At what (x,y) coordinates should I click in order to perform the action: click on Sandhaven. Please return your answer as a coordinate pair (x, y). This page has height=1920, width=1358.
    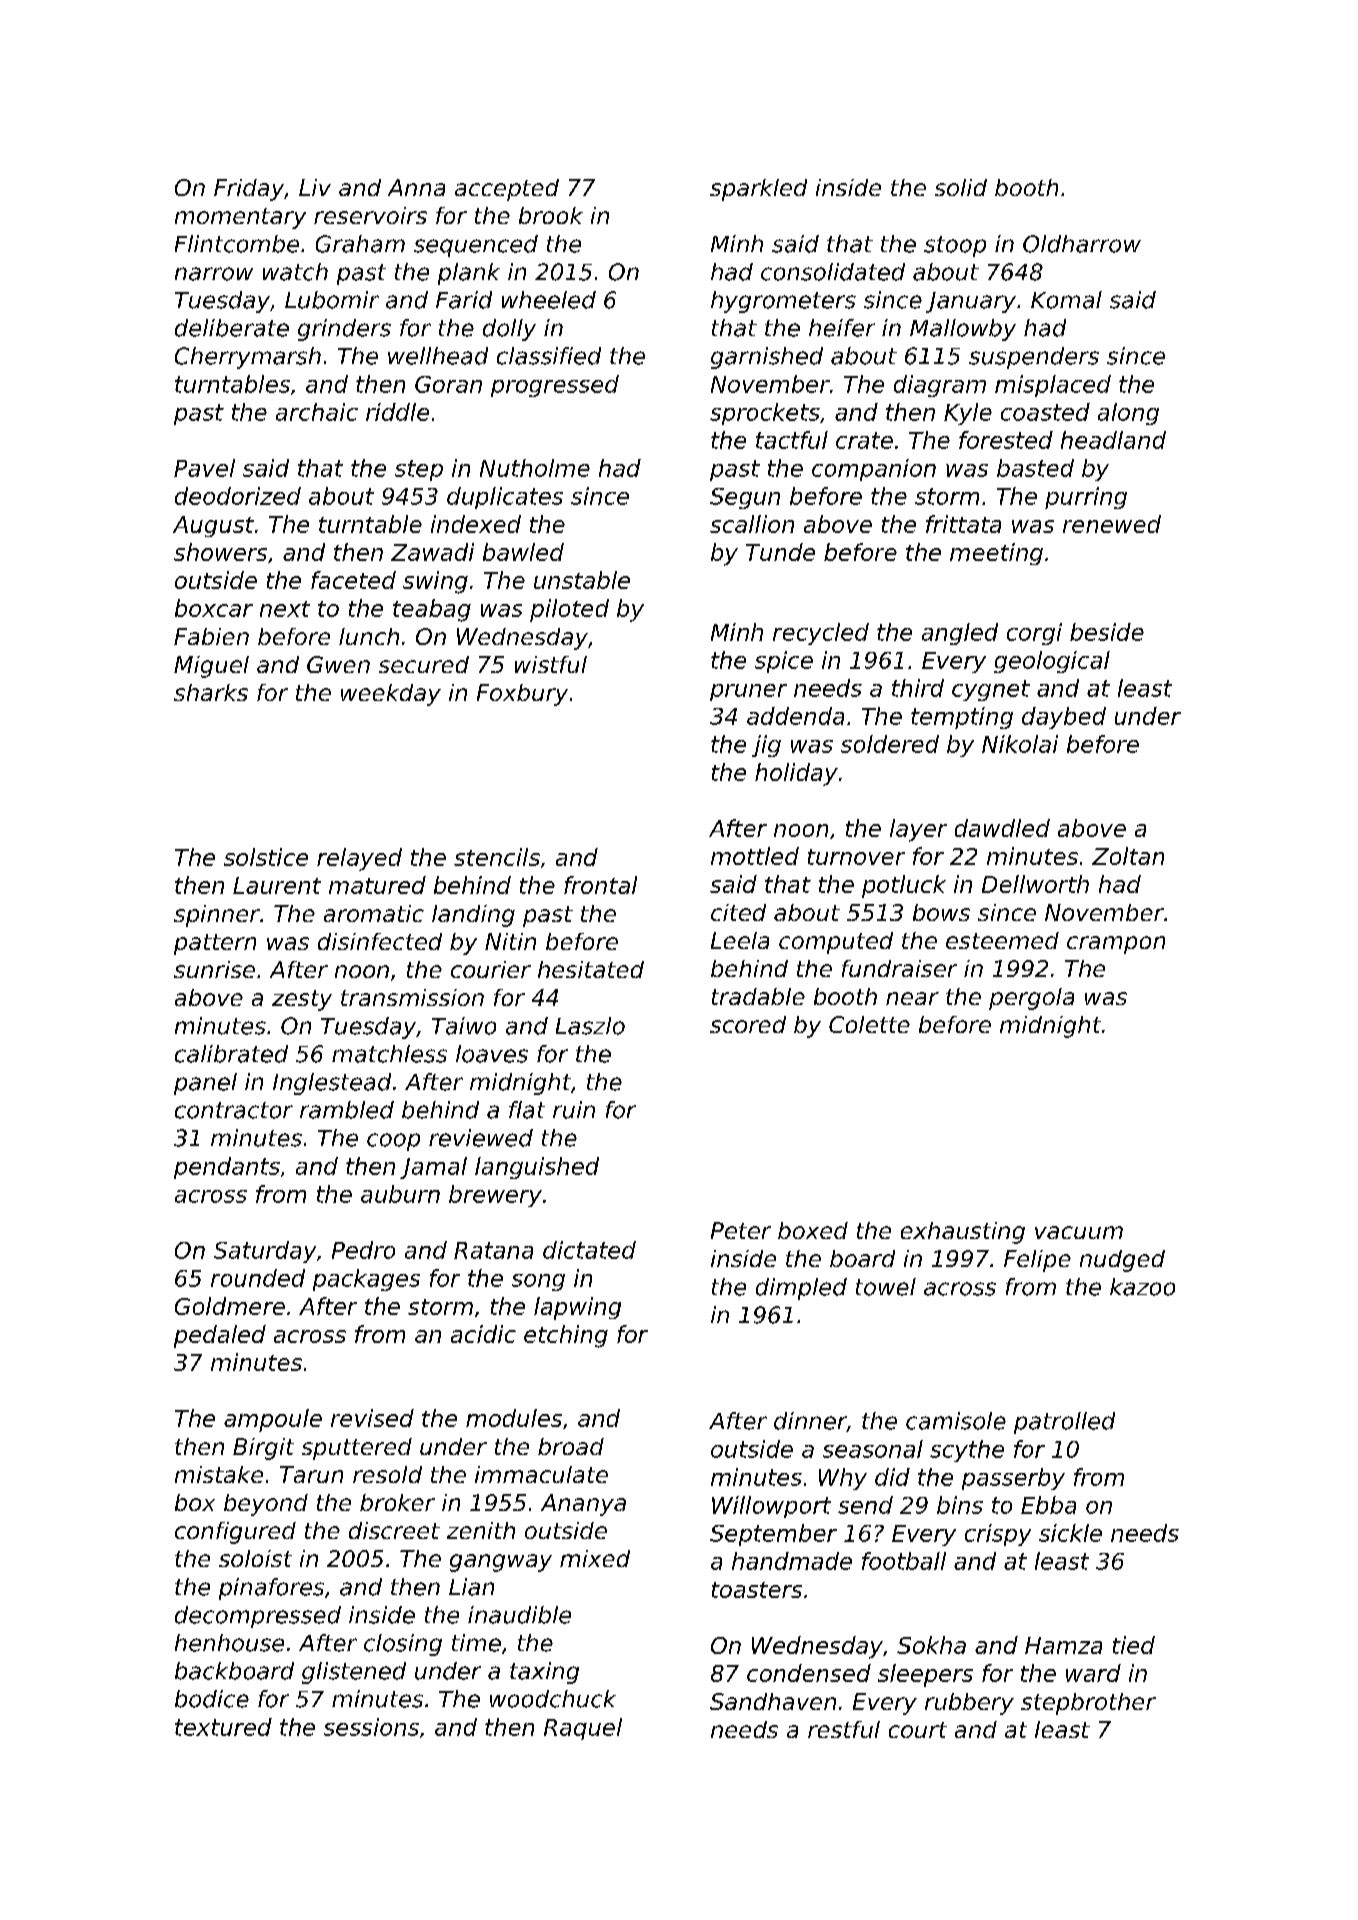
    Looking at the image, I should click on (773, 1701).
